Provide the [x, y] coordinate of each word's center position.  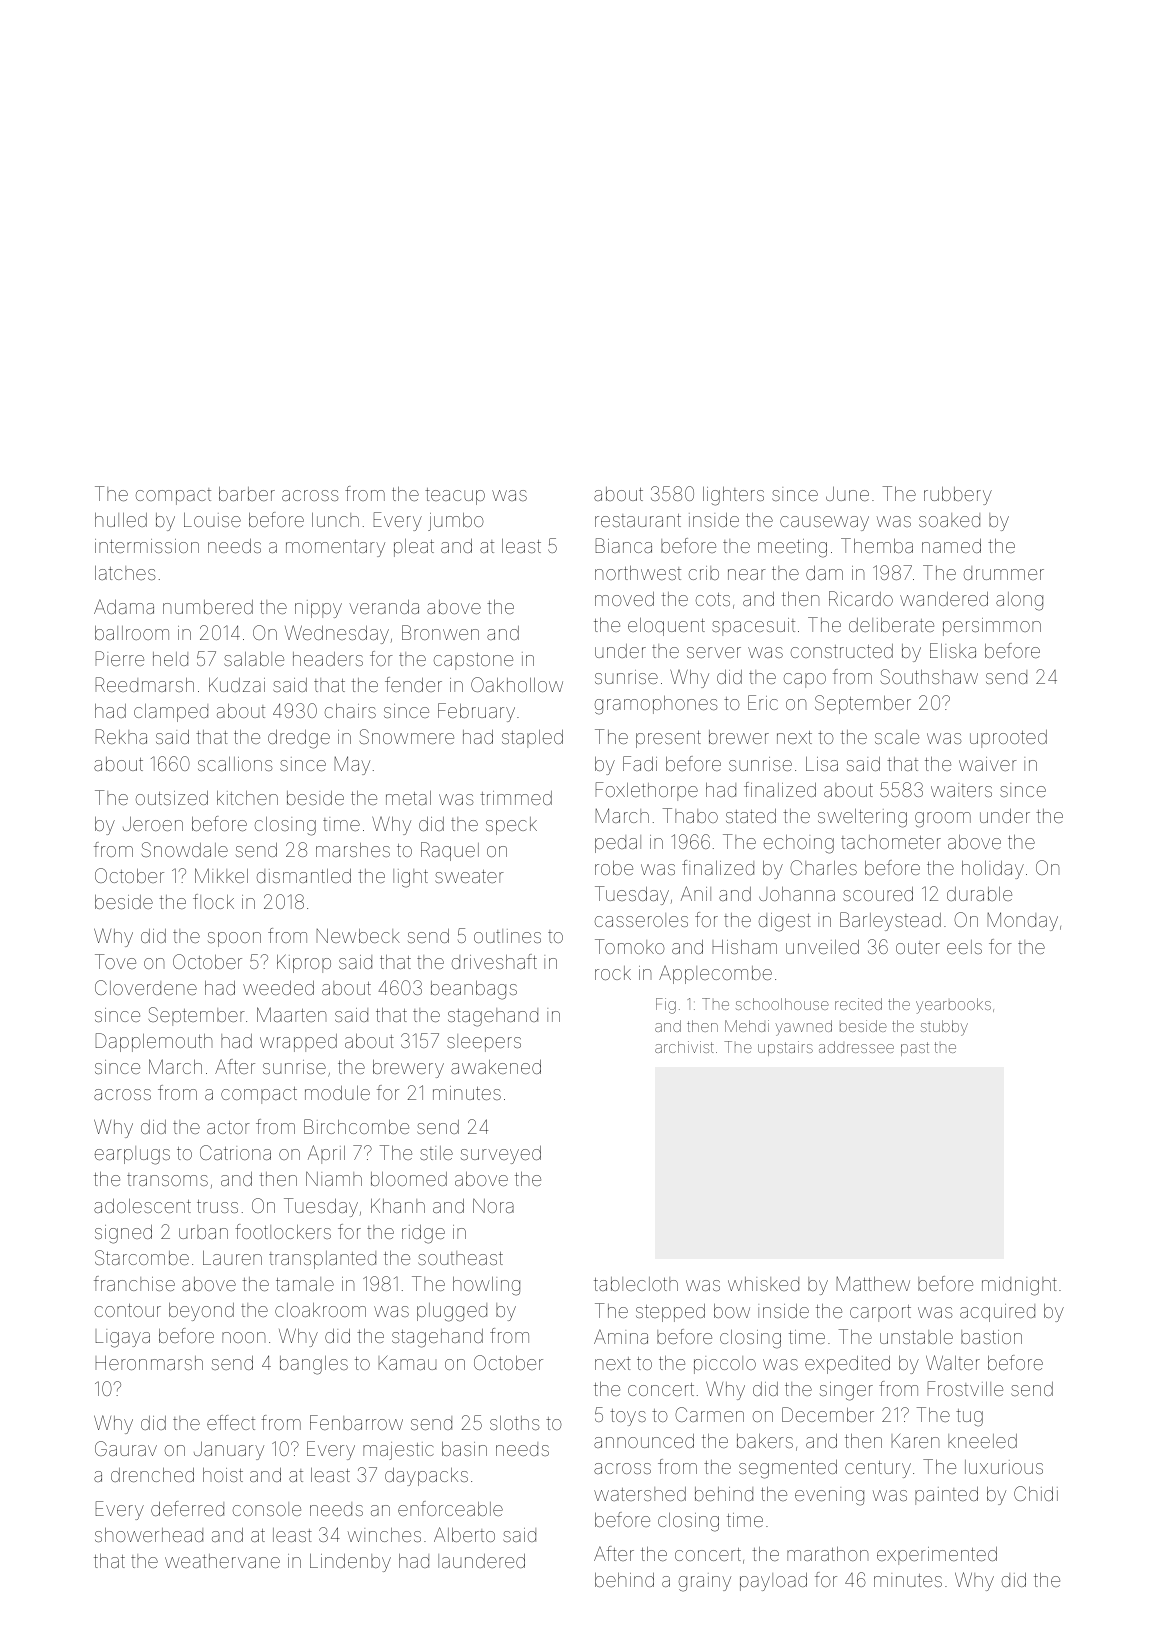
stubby [944, 1028]
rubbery [958, 496]
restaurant [638, 520]
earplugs [132, 1155]
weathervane [222, 1561]
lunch [335, 520]
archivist [684, 1047]
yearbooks [953, 1006]
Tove [115, 961]
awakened [496, 1067]
